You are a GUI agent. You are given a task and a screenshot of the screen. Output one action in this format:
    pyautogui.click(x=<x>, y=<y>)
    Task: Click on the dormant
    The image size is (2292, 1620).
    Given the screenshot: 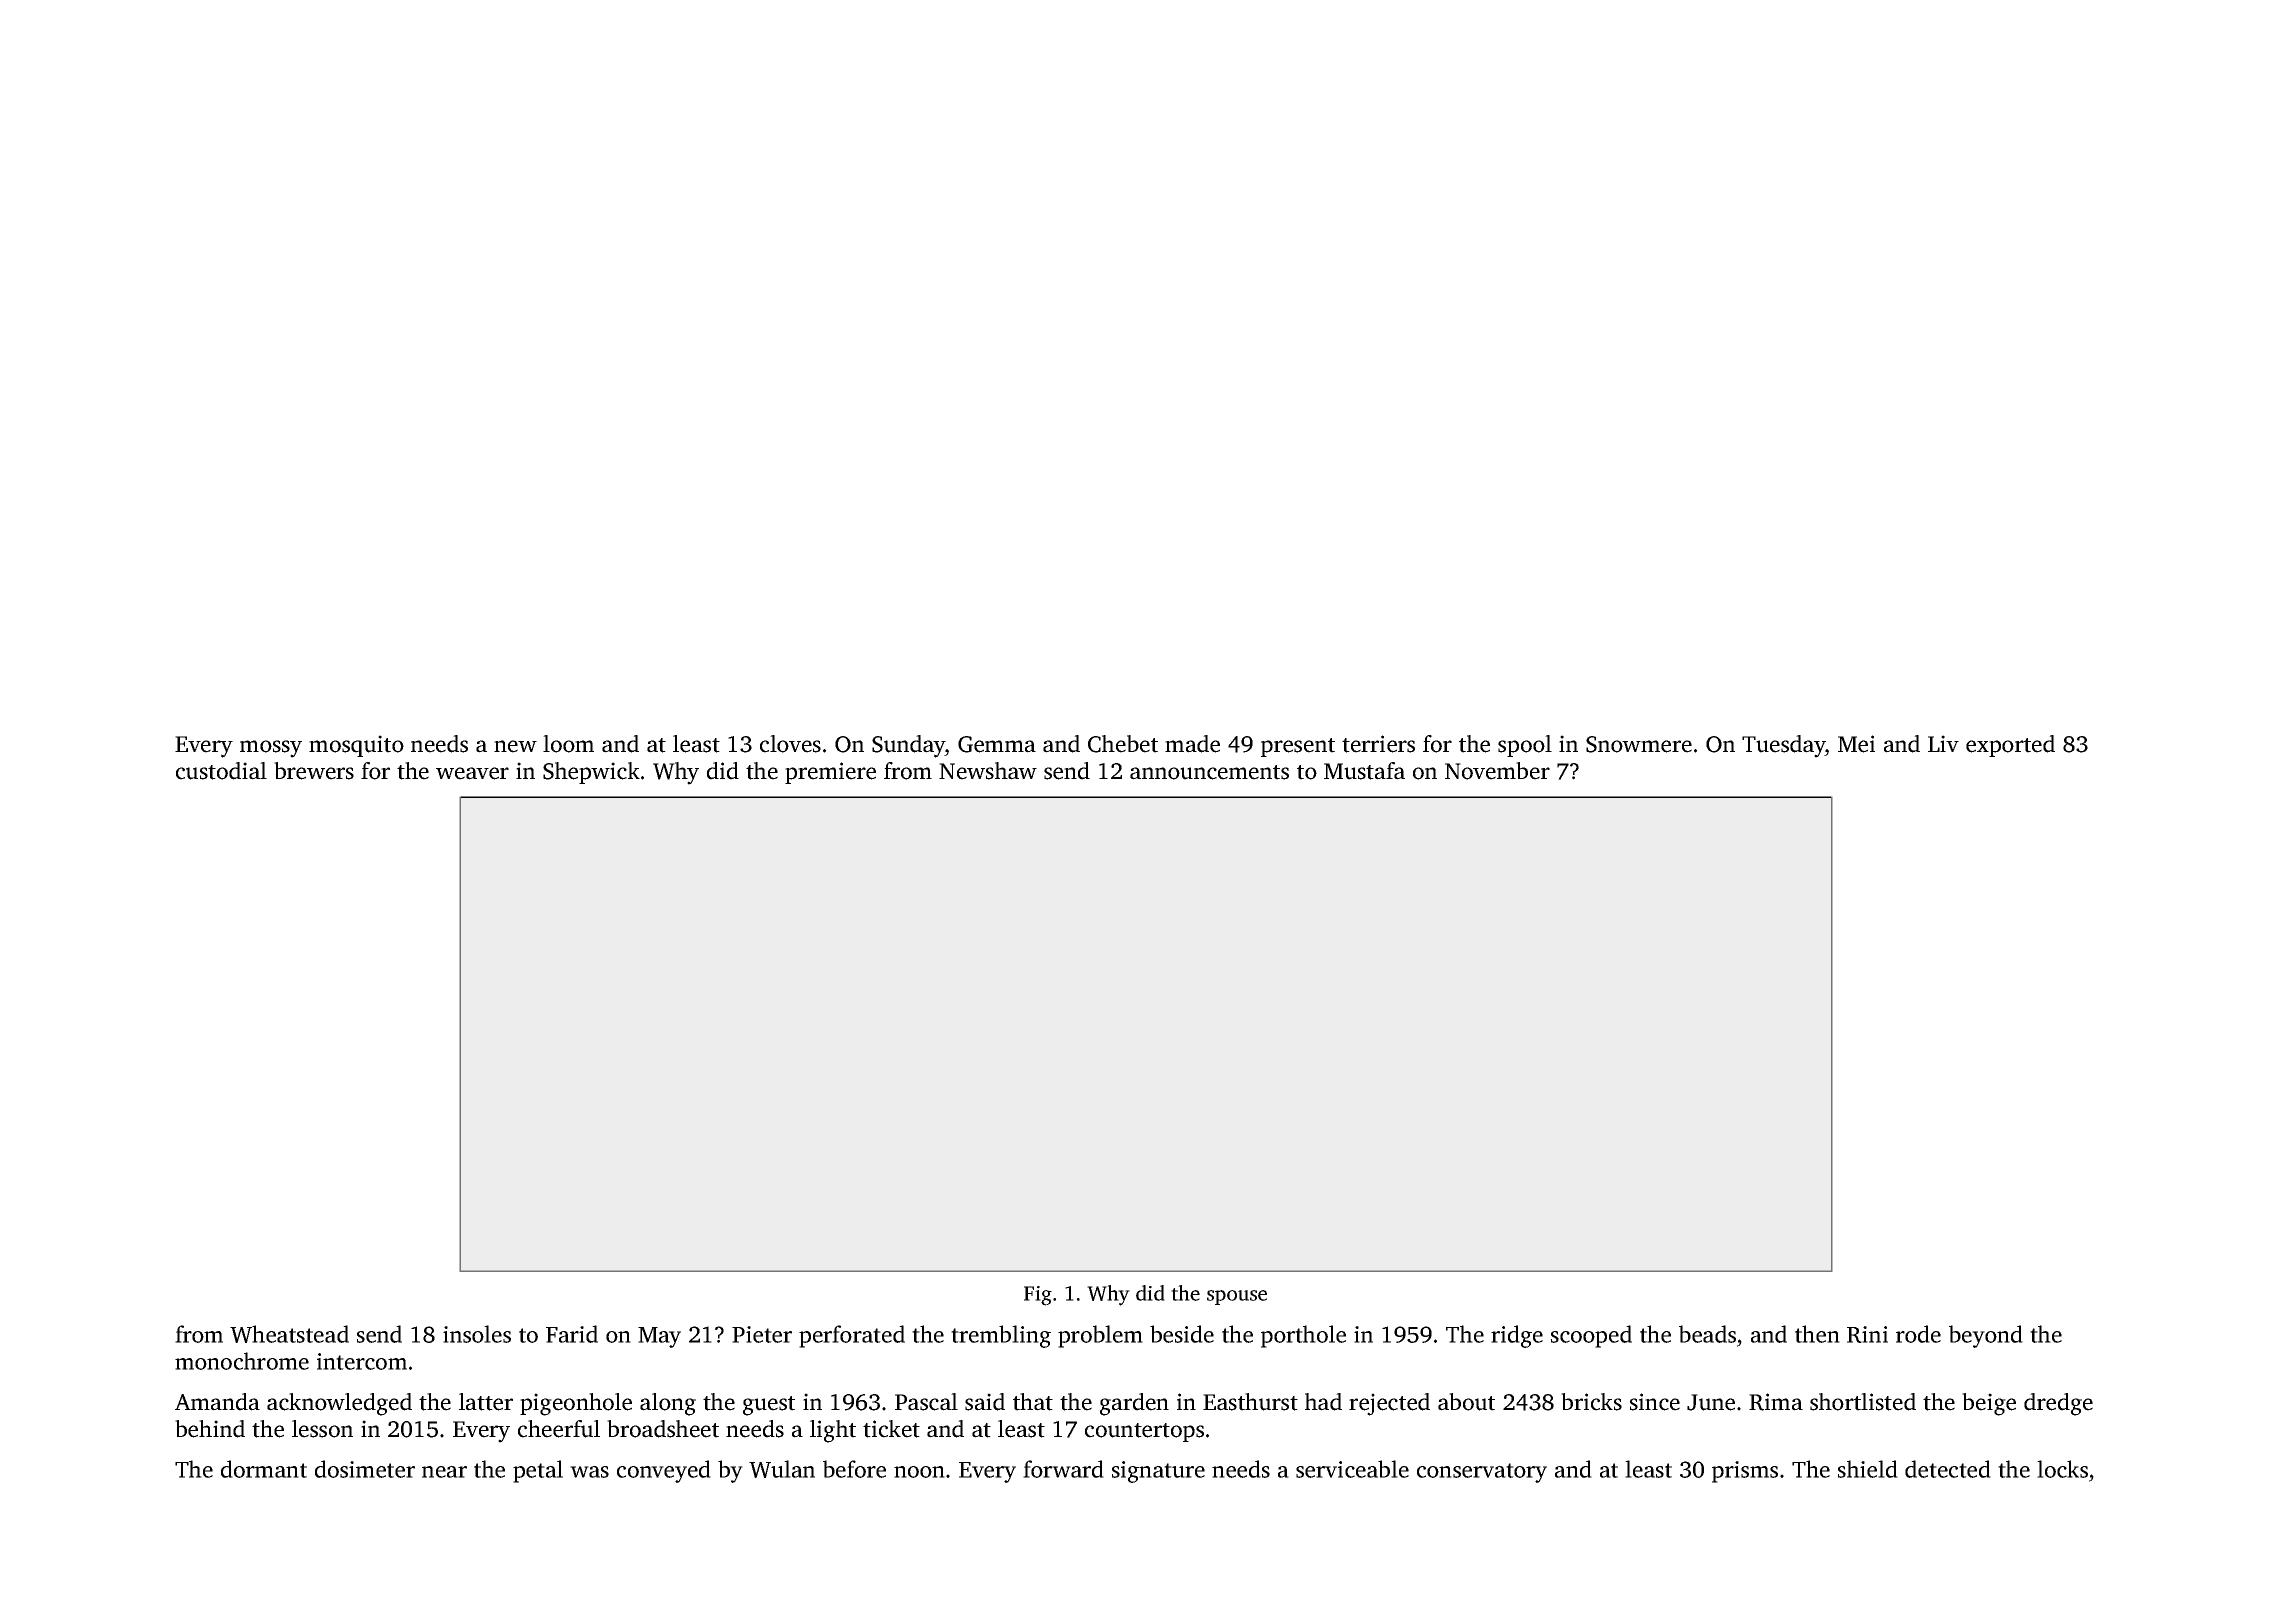 What is the action you would take?
    pyautogui.click(x=264, y=1469)
